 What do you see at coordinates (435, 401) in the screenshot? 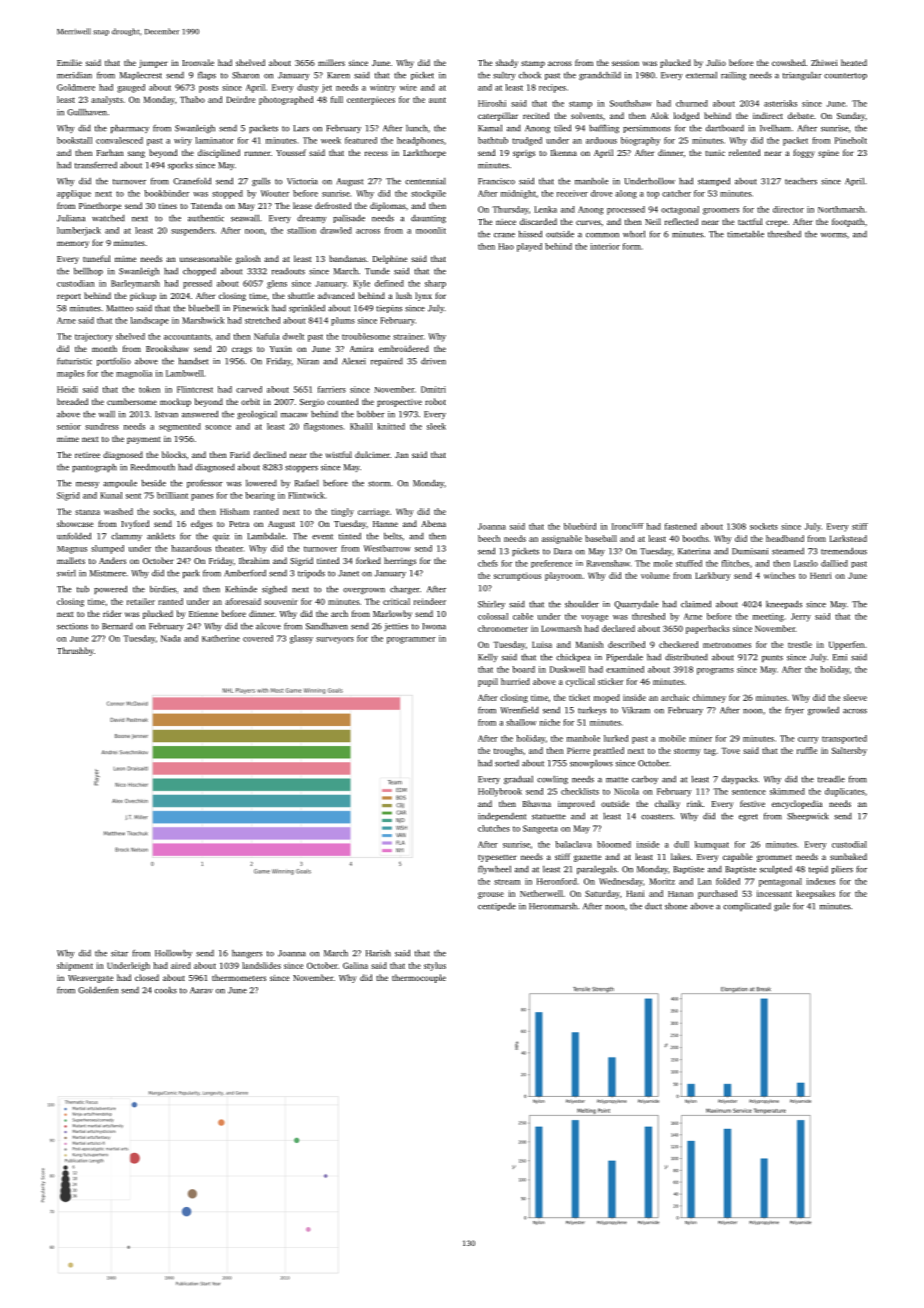
I see `robot` at bounding box center [435, 401].
